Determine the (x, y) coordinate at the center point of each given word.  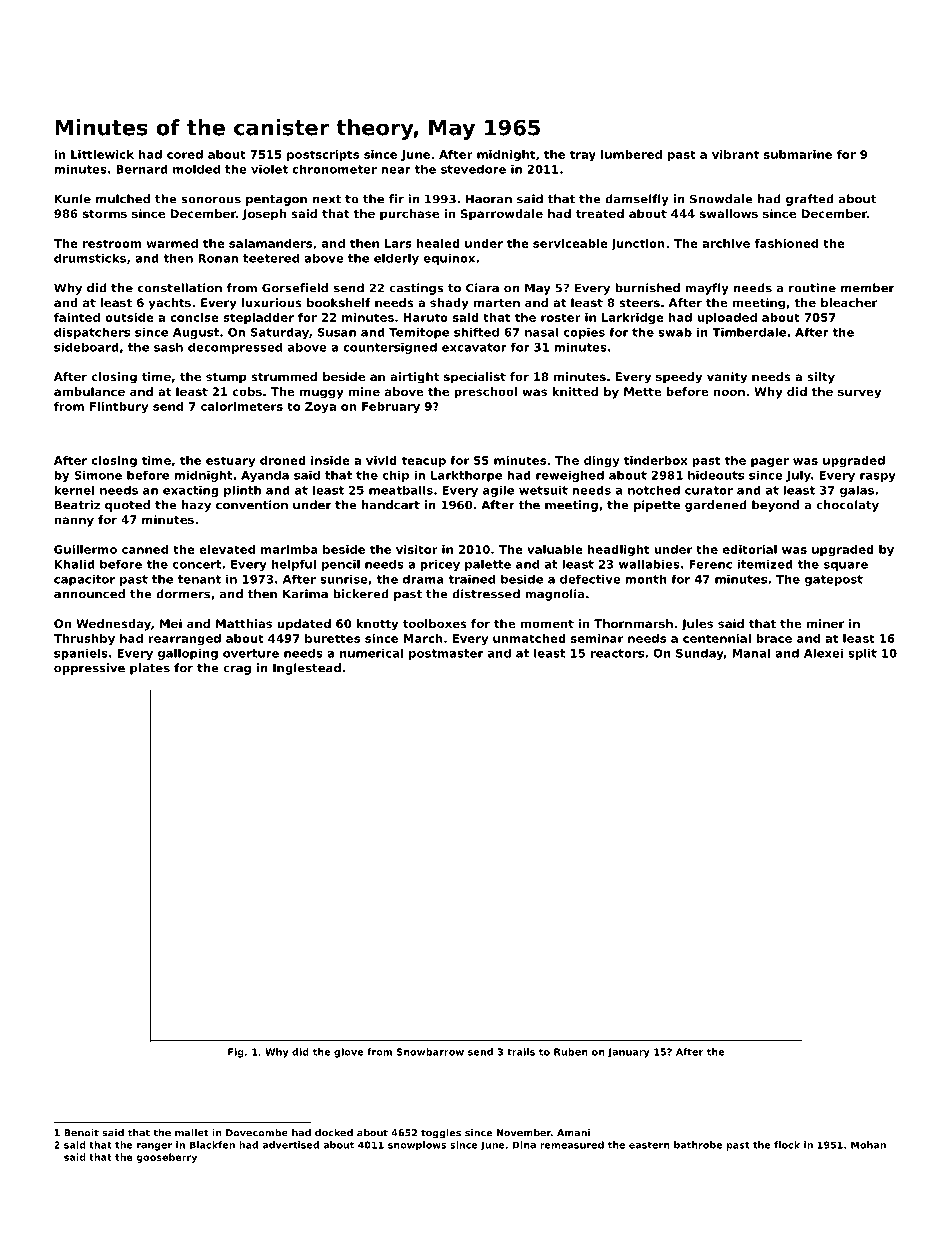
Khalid (75, 564)
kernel (74, 490)
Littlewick (102, 154)
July (798, 476)
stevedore (473, 169)
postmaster (446, 654)
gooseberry (166, 1158)
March (423, 638)
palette (488, 565)
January (629, 1053)
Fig (236, 1053)
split (862, 654)
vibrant (735, 154)
